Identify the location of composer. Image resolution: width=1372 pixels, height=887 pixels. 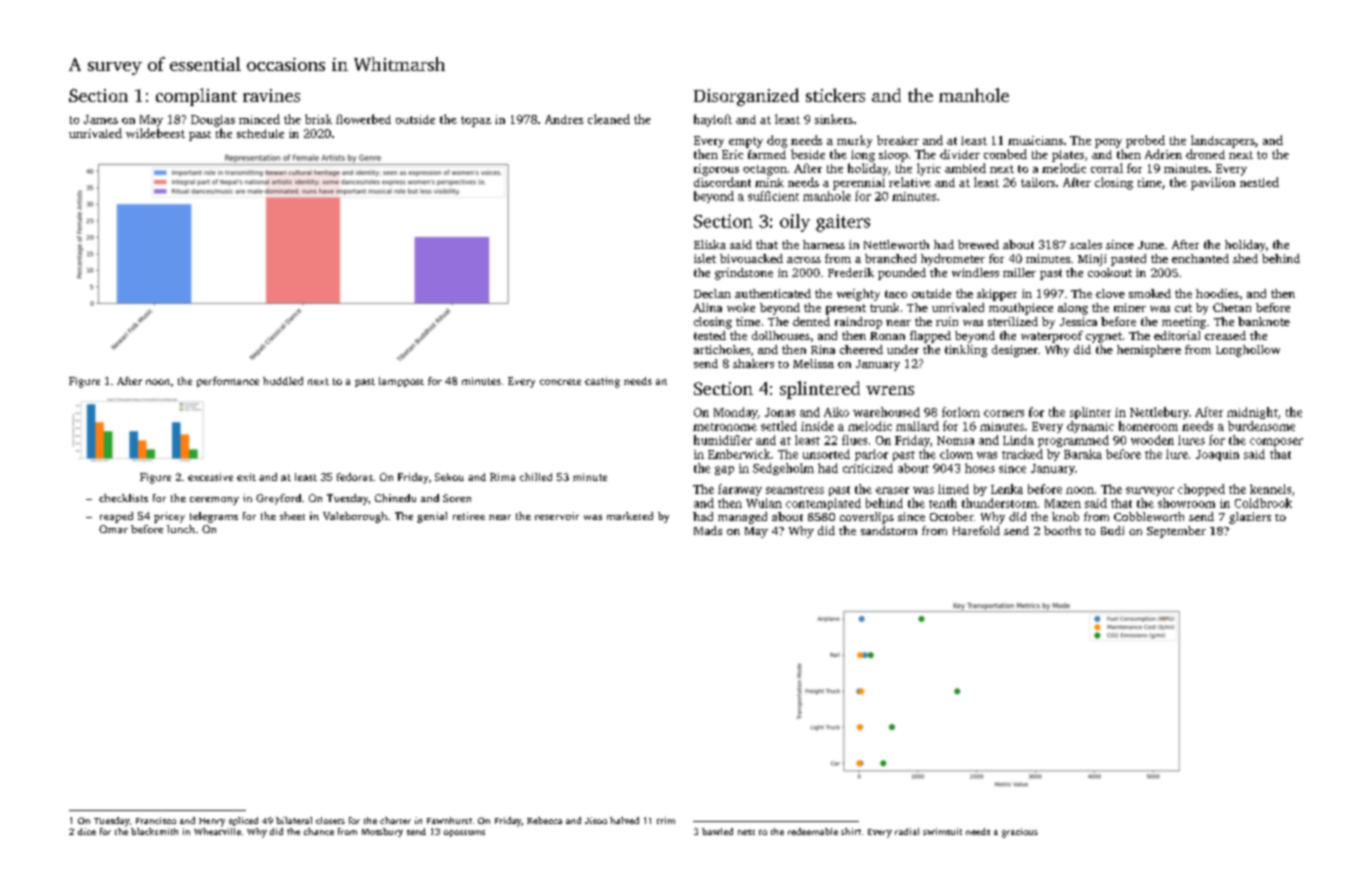
(1276, 442).
